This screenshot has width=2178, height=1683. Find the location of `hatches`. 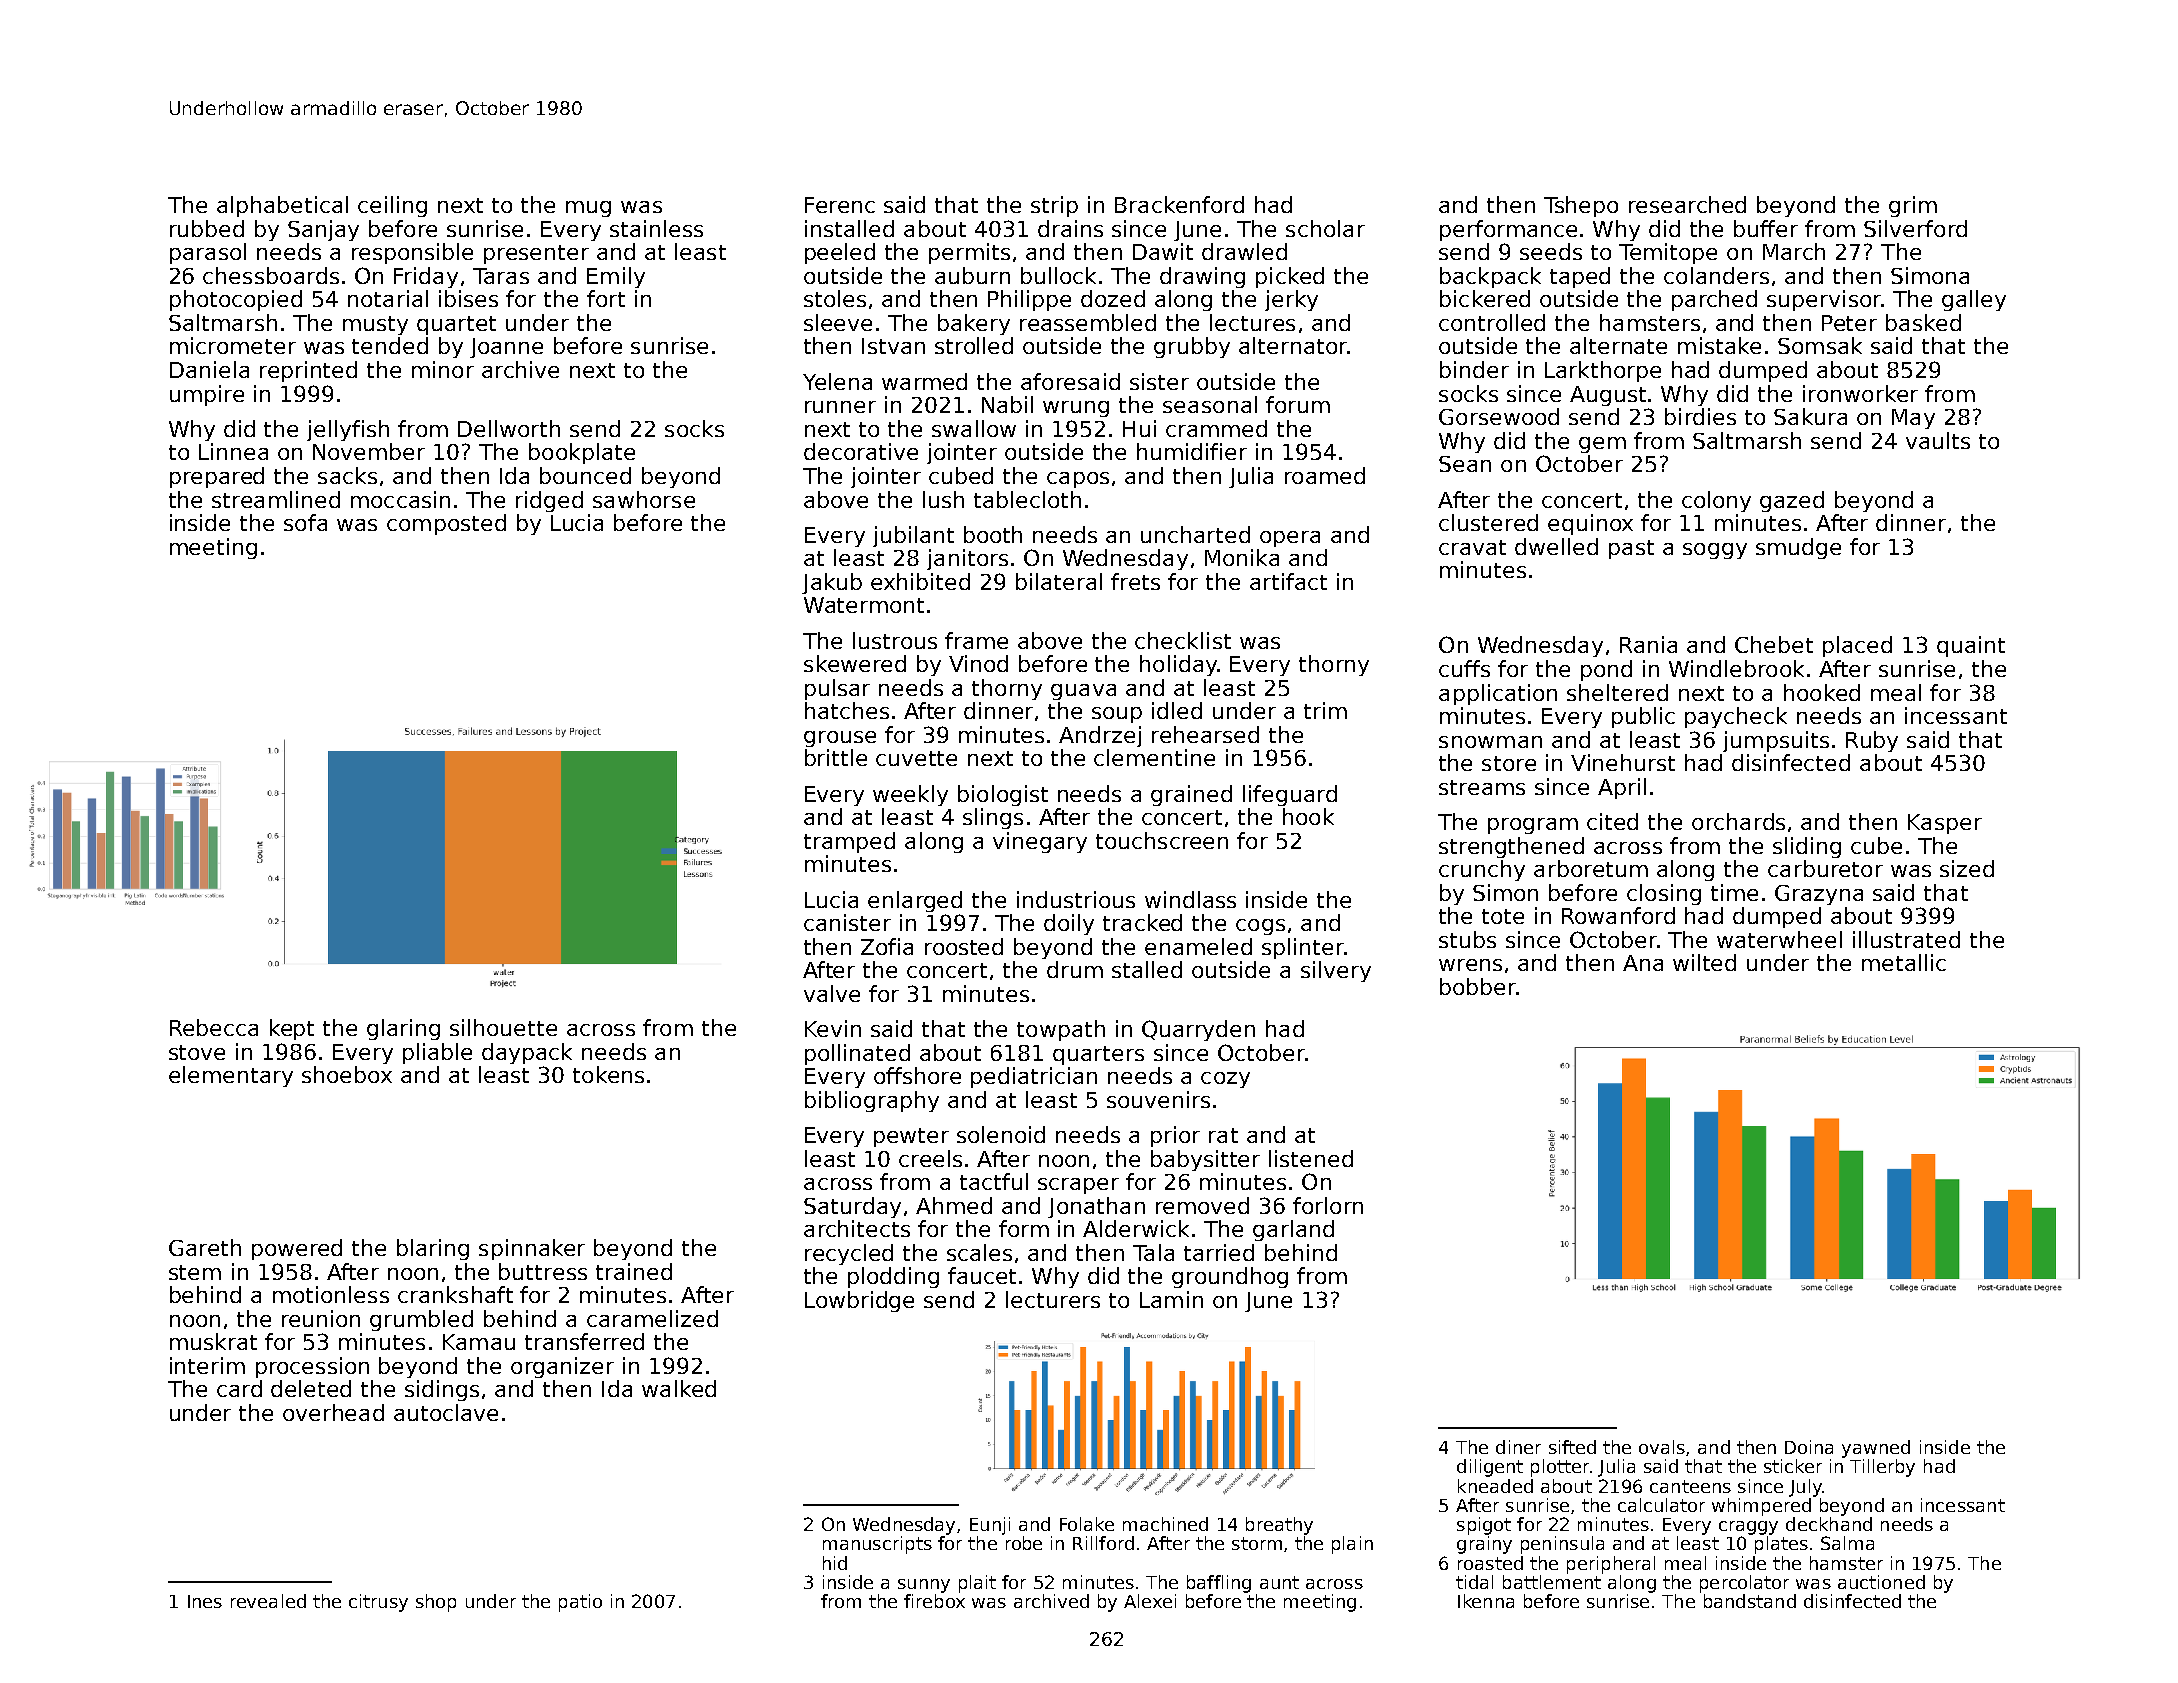

hatches is located at coordinates (847, 710).
